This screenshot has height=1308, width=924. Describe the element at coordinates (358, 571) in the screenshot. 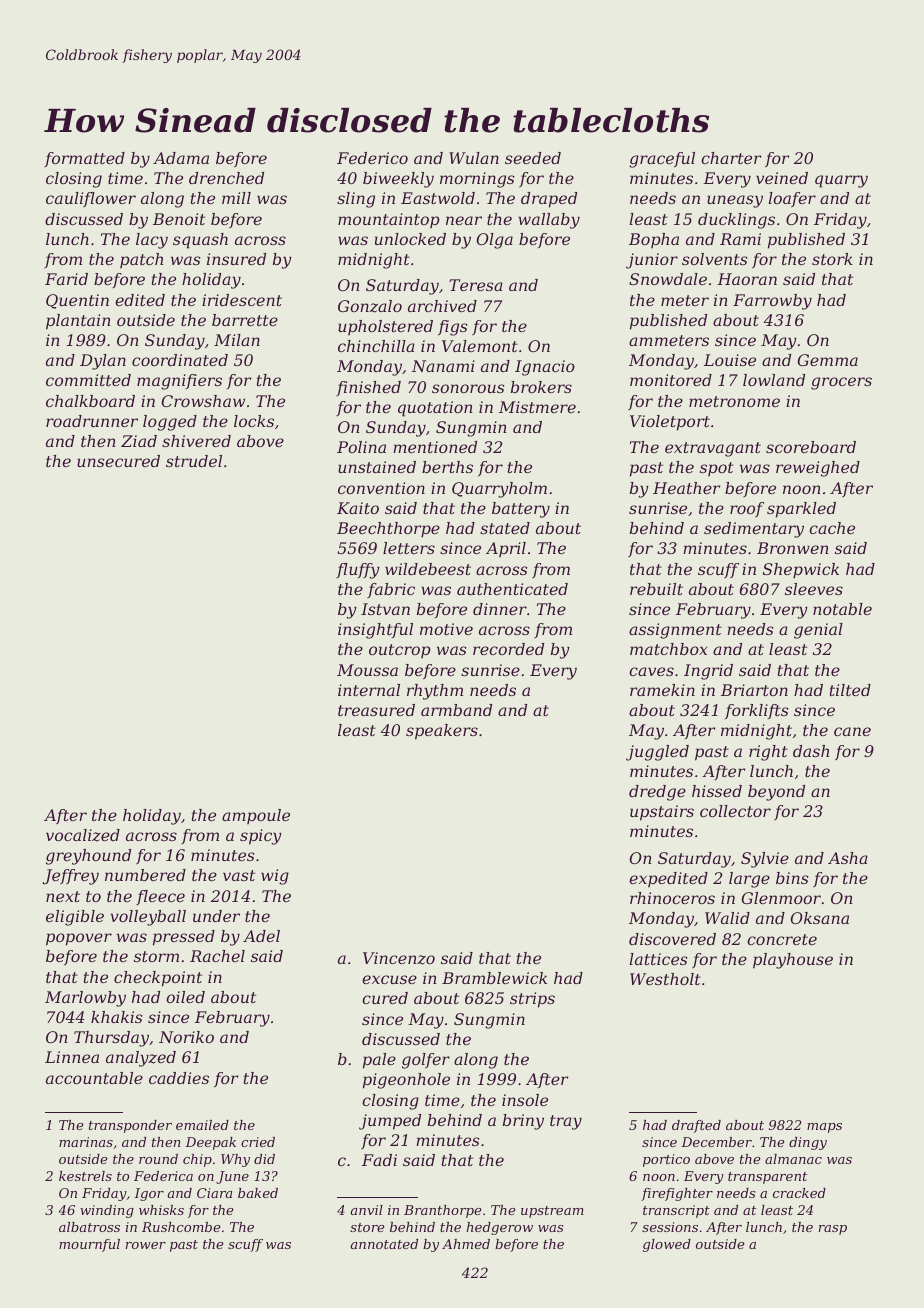

I see `fluffy` at that location.
